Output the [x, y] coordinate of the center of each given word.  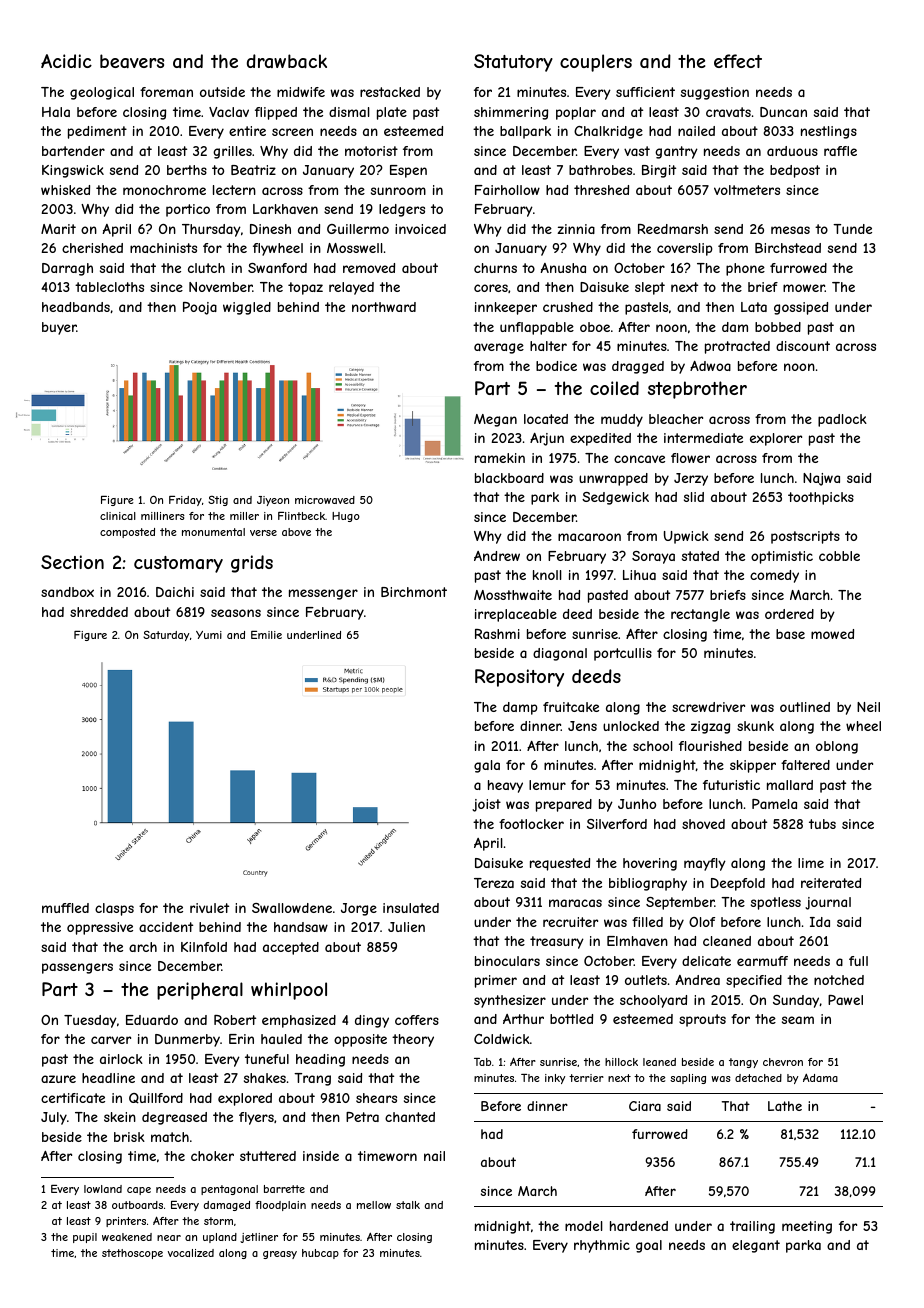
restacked [390, 92]
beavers [132, 61]
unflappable [537, 328]
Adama [820, 1078]
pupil [85, 1238]
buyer [59, 328]
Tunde [852, 229]
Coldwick [502, 1039]
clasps [114, 909]
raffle [840, 151]
